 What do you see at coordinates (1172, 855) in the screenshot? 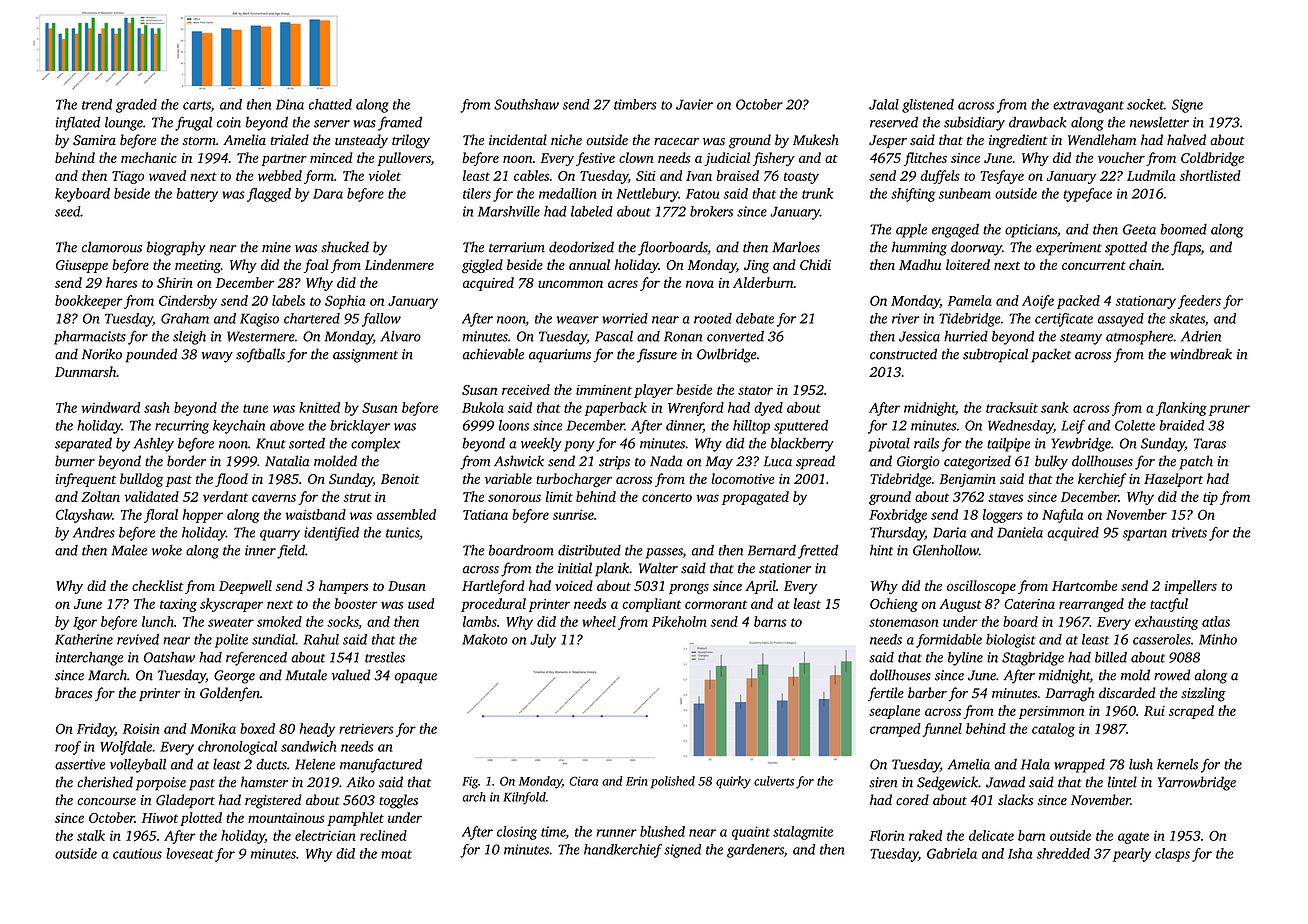
I see `clasps` at bounding box center [1172, 855].
